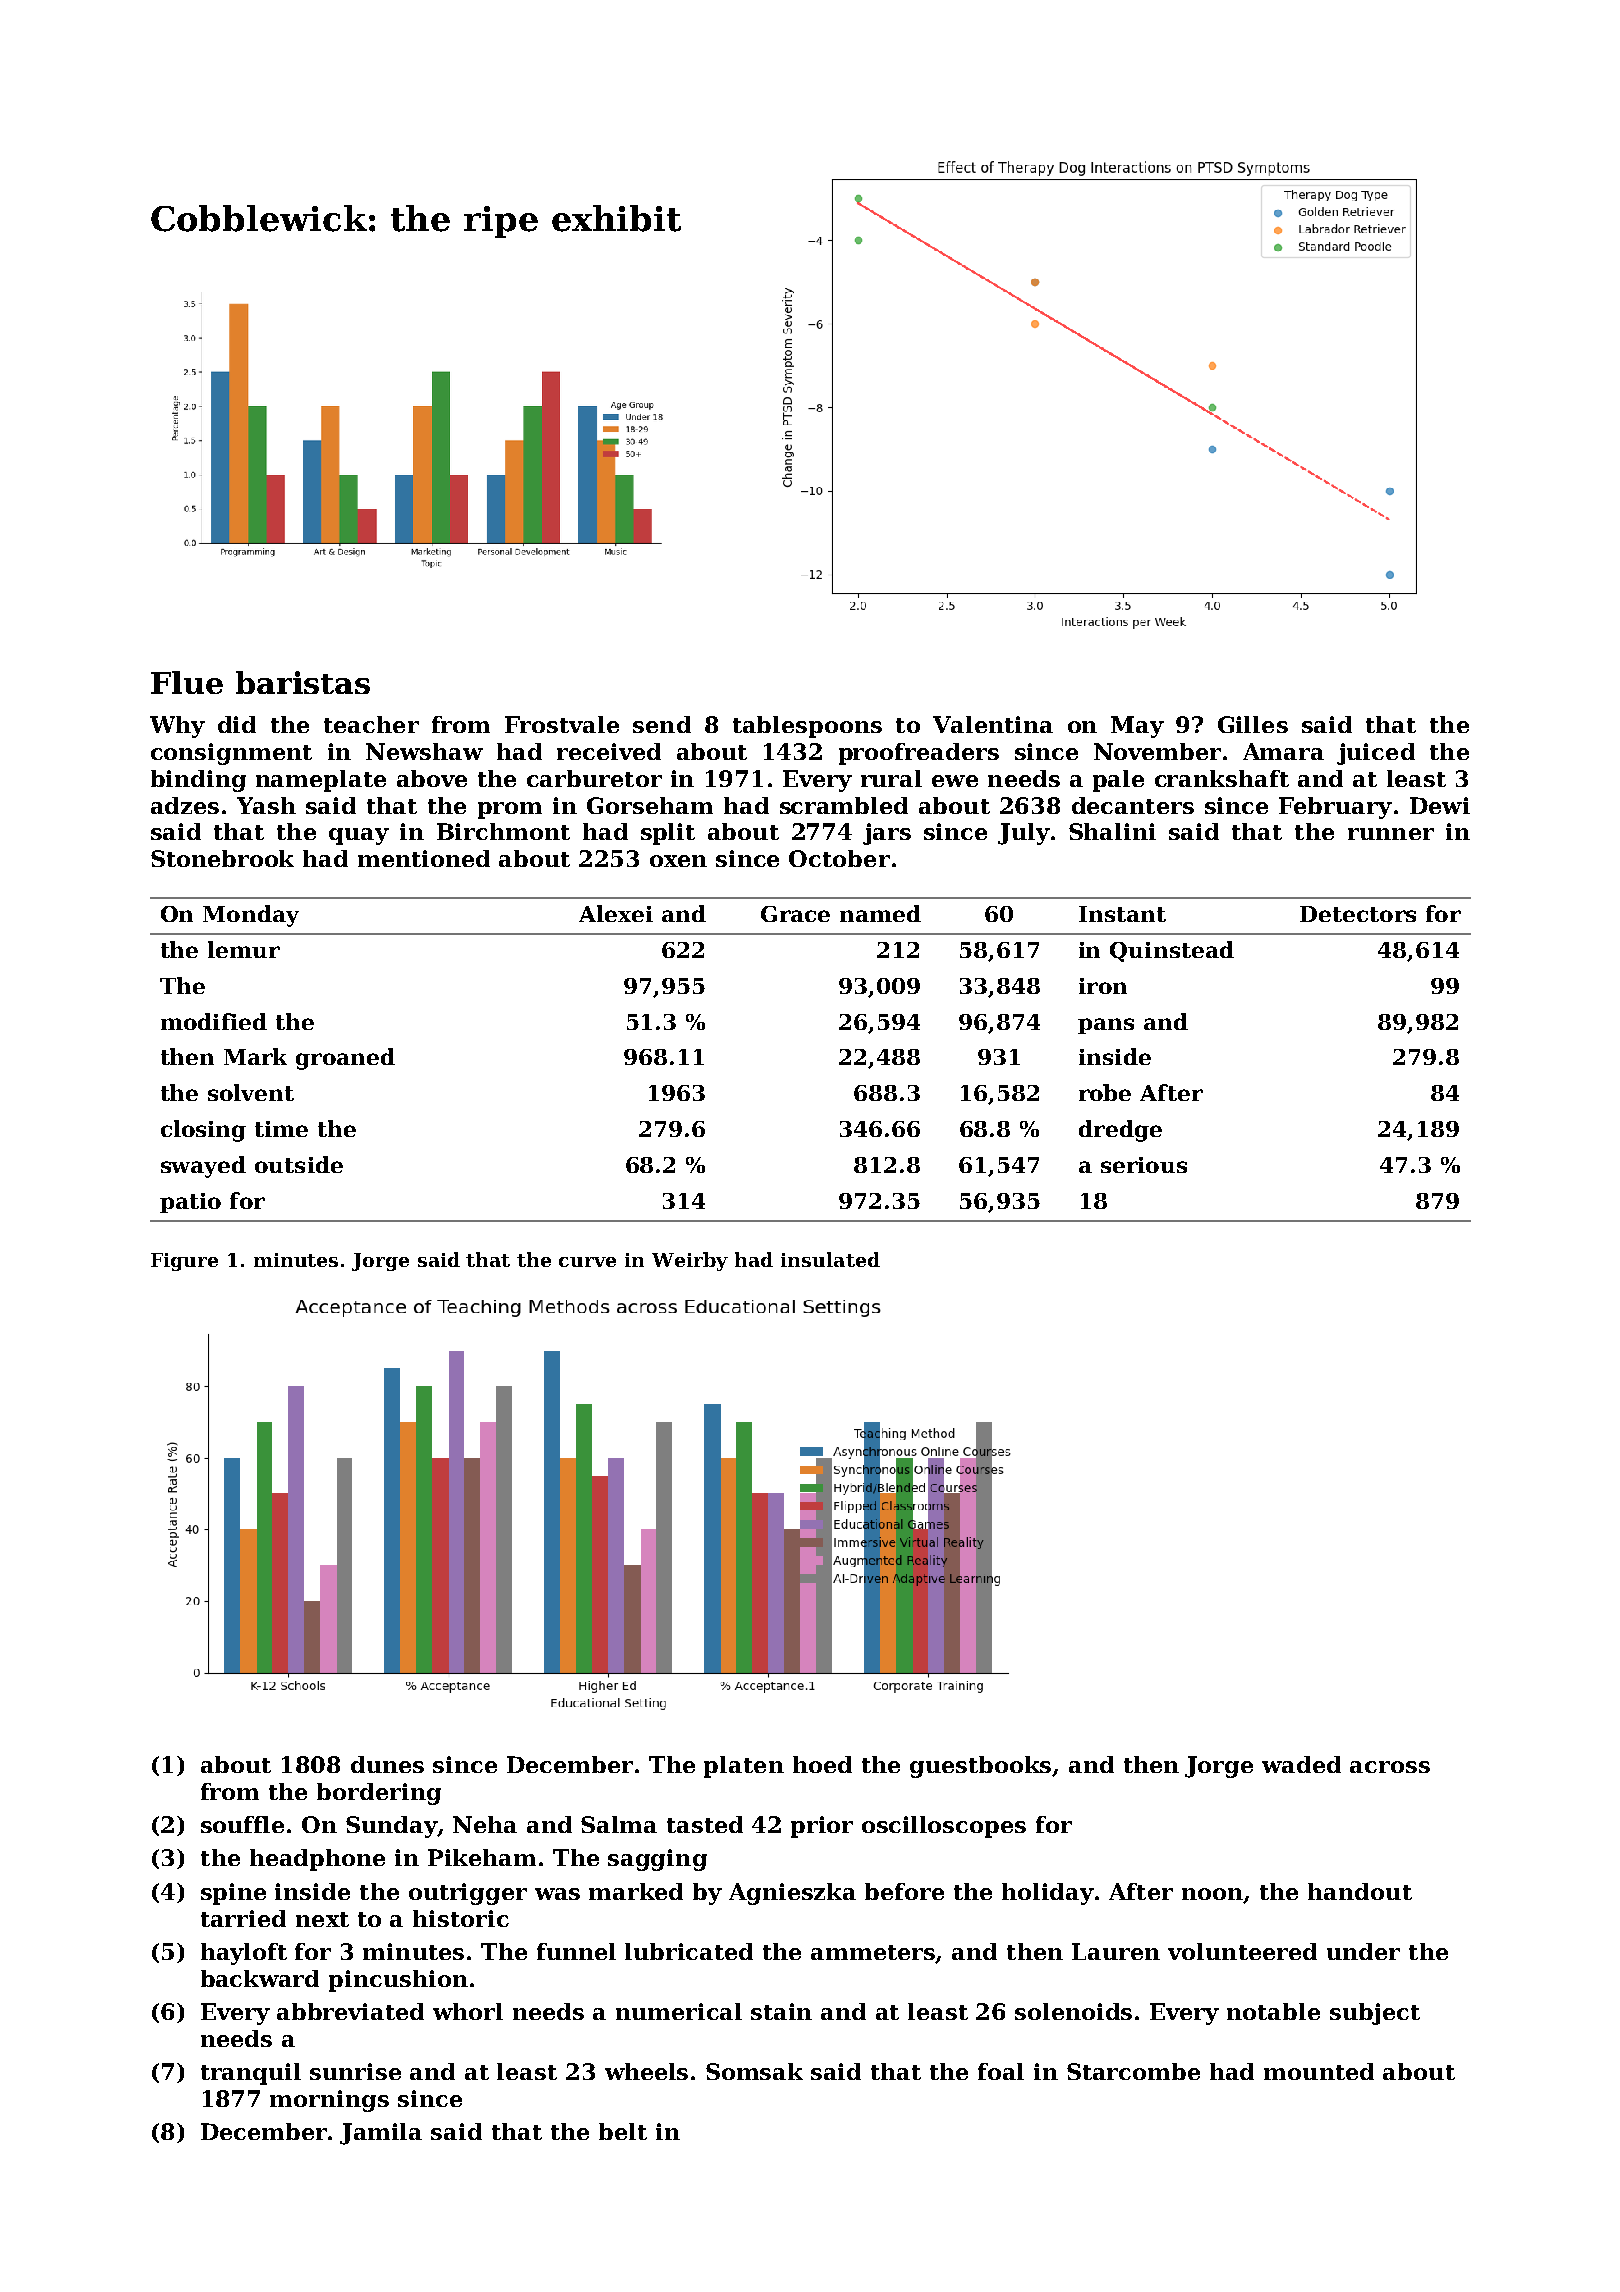 The width and height of the screenshot is (1620, 2292). I want to click on guestbooks, so click(980, 1767).
